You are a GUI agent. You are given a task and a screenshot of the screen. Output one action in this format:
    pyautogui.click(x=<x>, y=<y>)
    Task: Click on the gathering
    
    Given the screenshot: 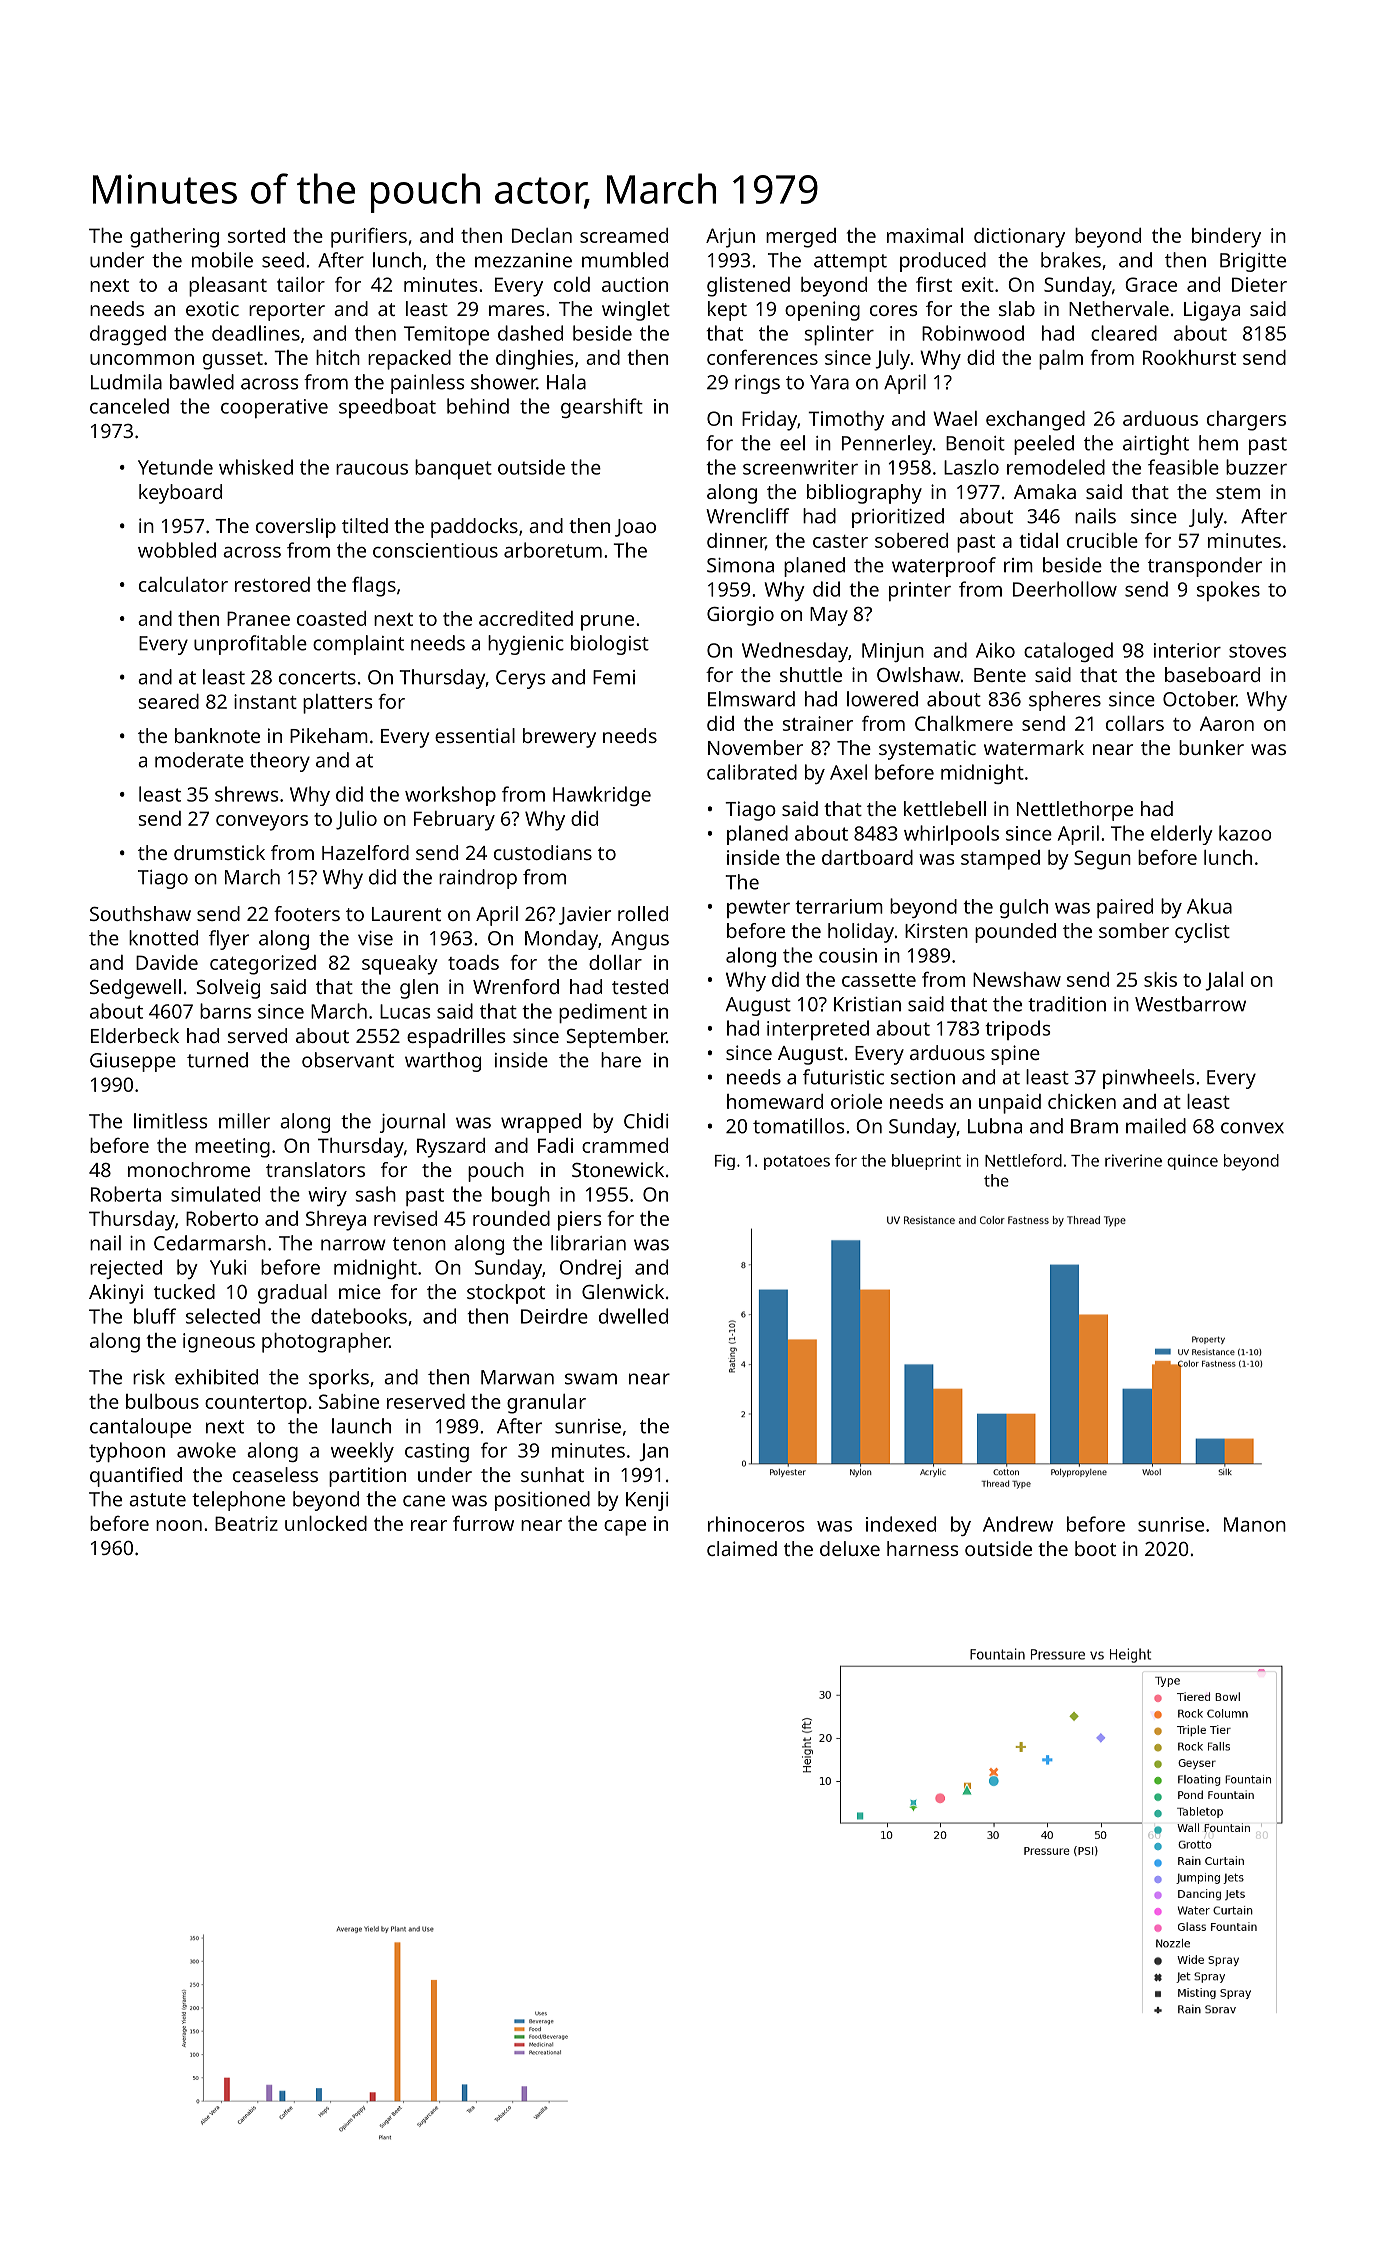 What is the action you would take?
    pyautogui.click(x=174, y=238)
